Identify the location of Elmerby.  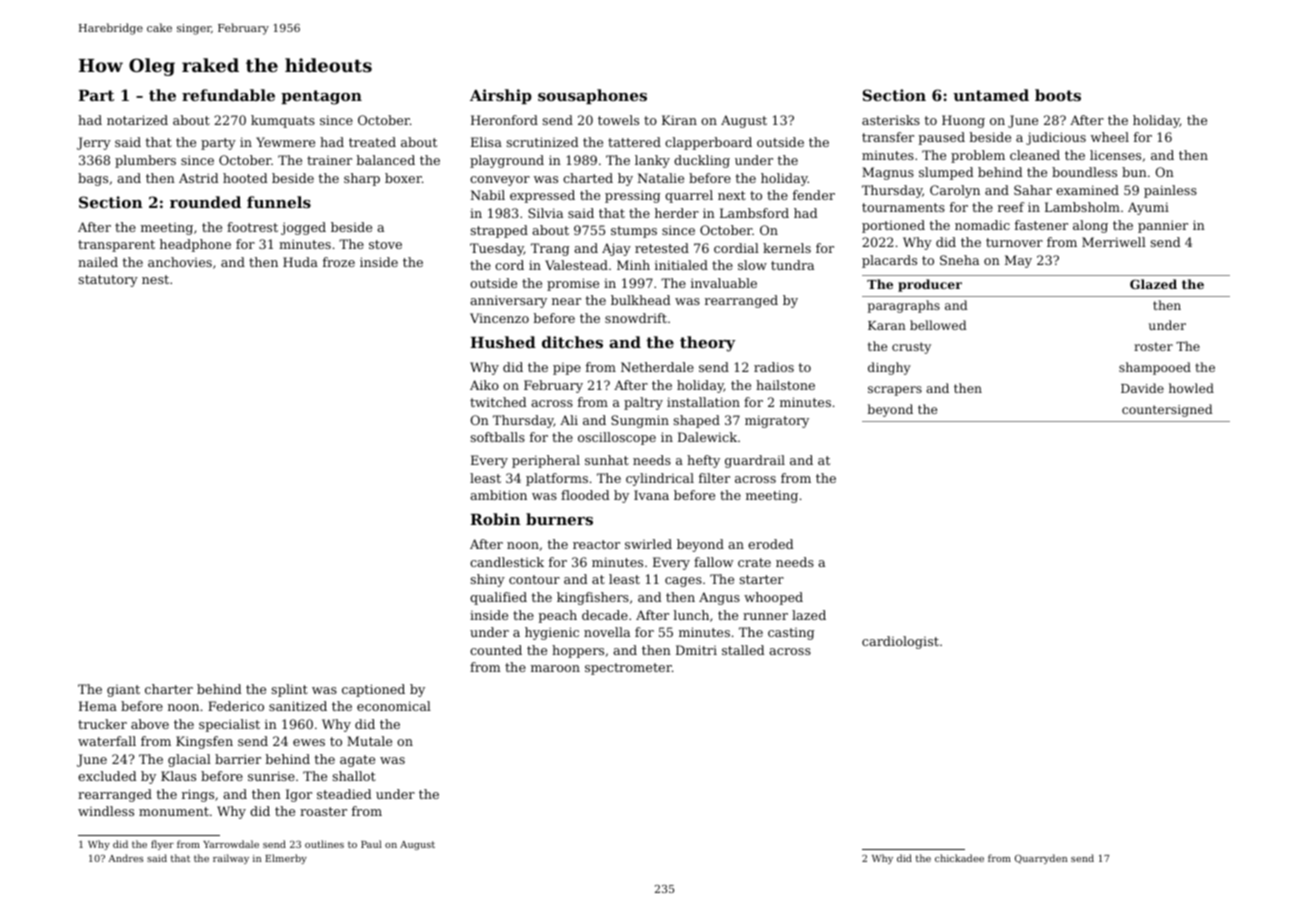
(286, 859).
